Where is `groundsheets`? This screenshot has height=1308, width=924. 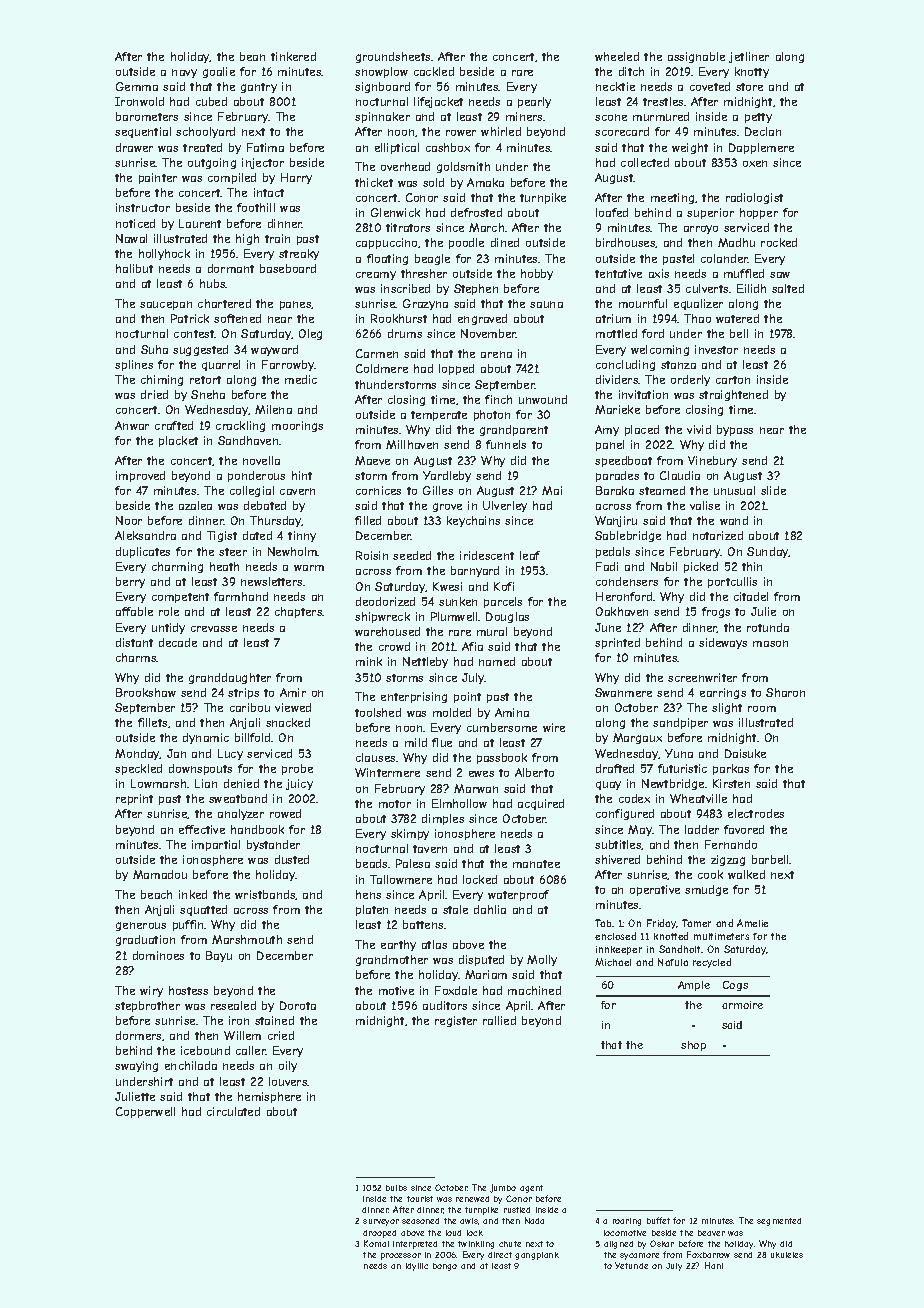 groundsheets is located at coordinates (393, 57).
